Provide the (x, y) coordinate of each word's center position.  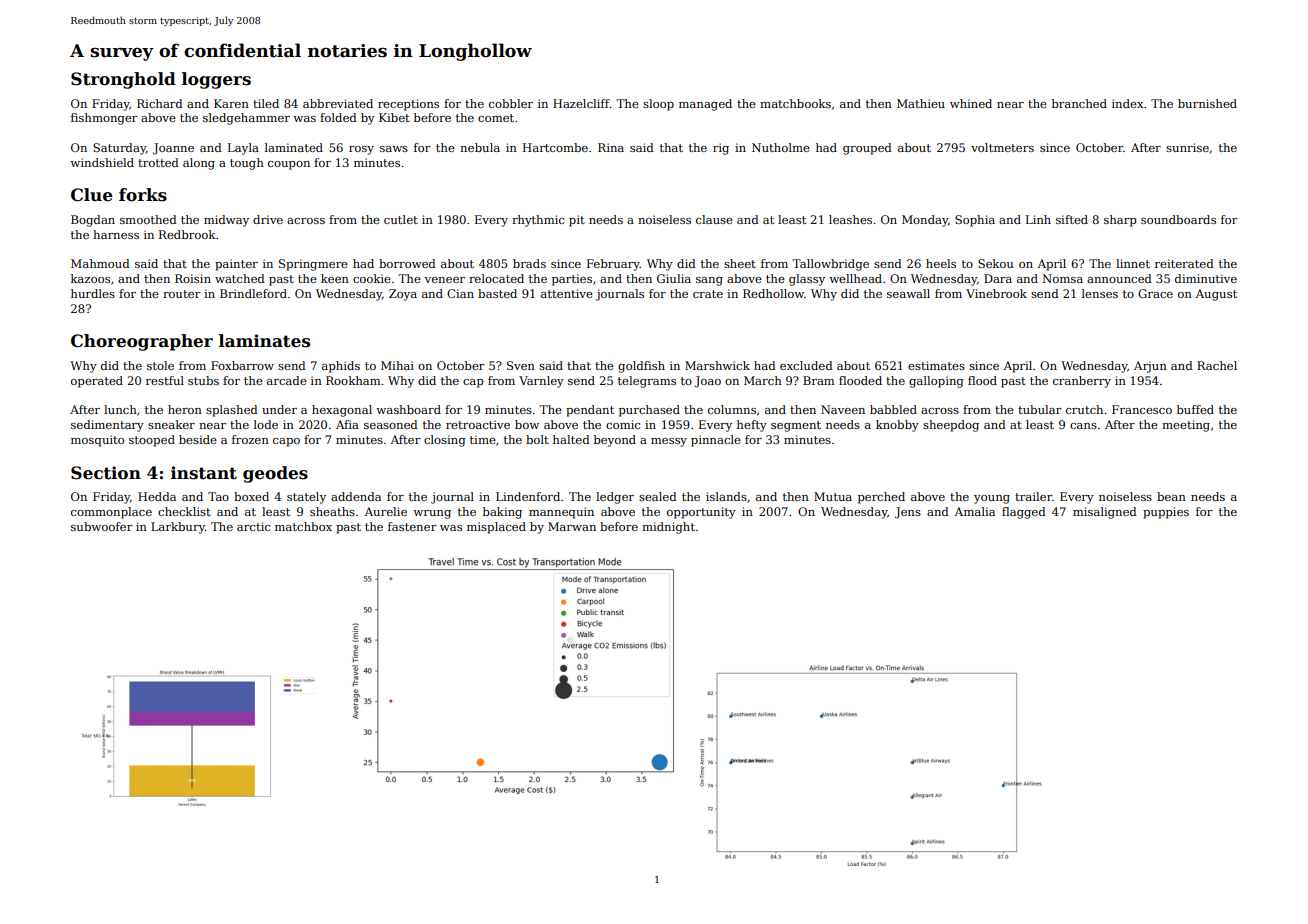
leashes (850, 219)
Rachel (1217, 365)
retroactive (478, 424)
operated (97, 382)
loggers (216, 80)
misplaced (496, 528)
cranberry (1082, 382)
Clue (92, 195)
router (182, 294)
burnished (1207, 103)
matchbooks (795, 103)
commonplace (111, 513)
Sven (521, 365)
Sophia (975, 221)
